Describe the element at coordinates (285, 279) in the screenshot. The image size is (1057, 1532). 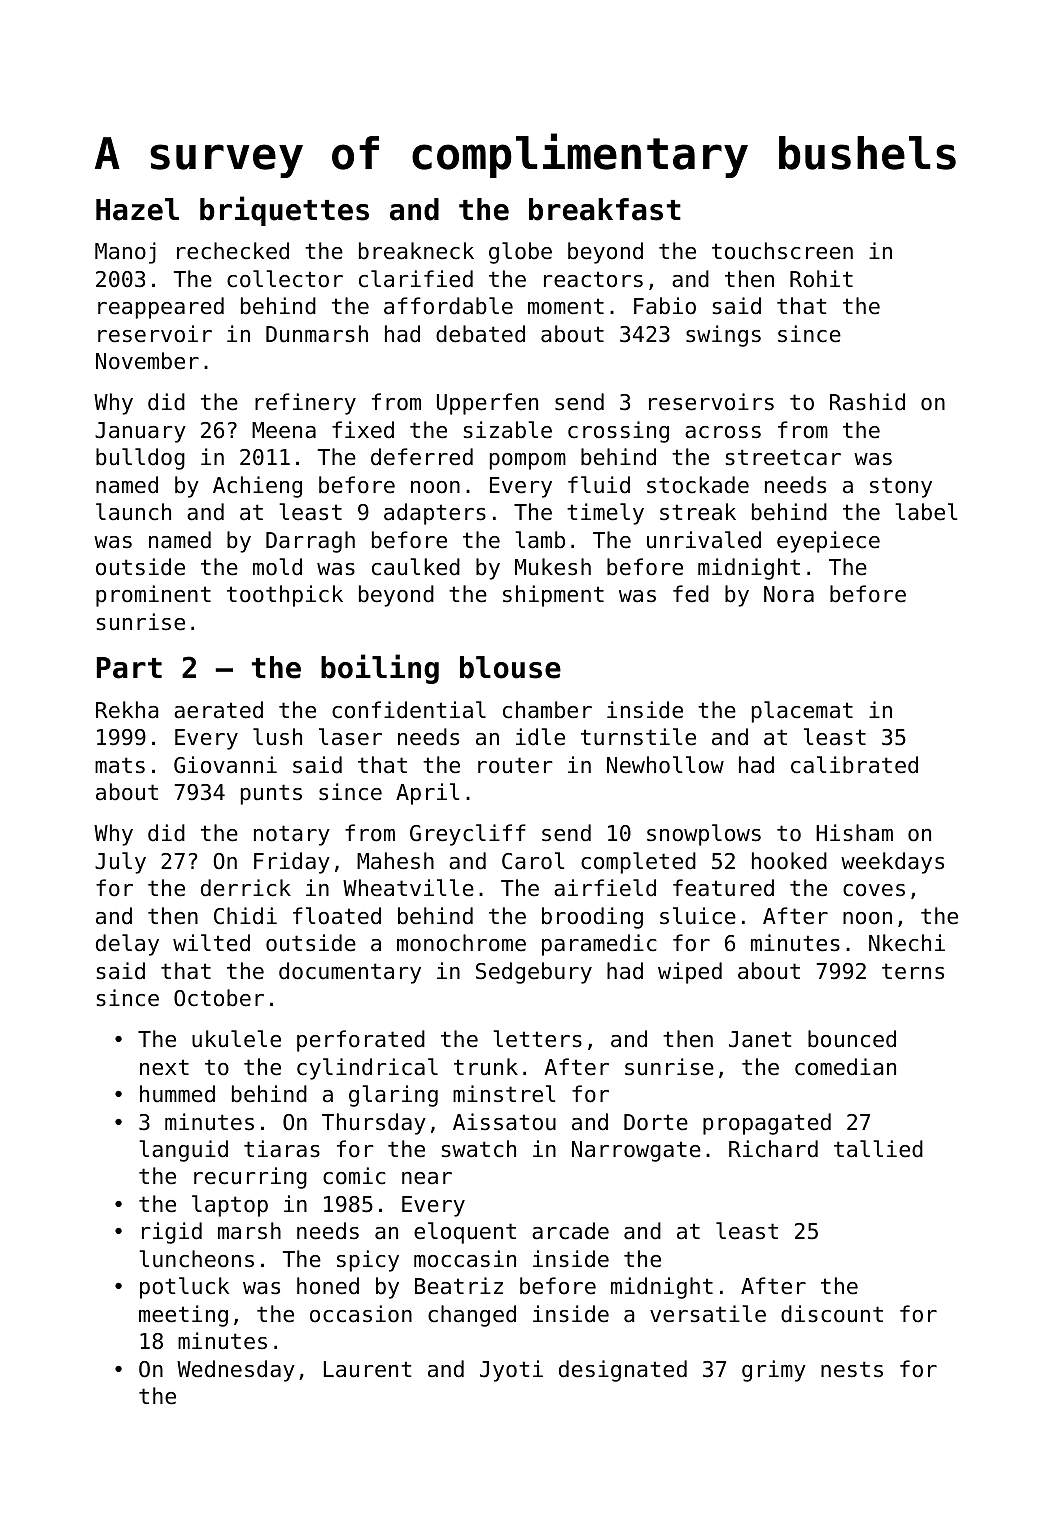
I see `collector` at that location.
